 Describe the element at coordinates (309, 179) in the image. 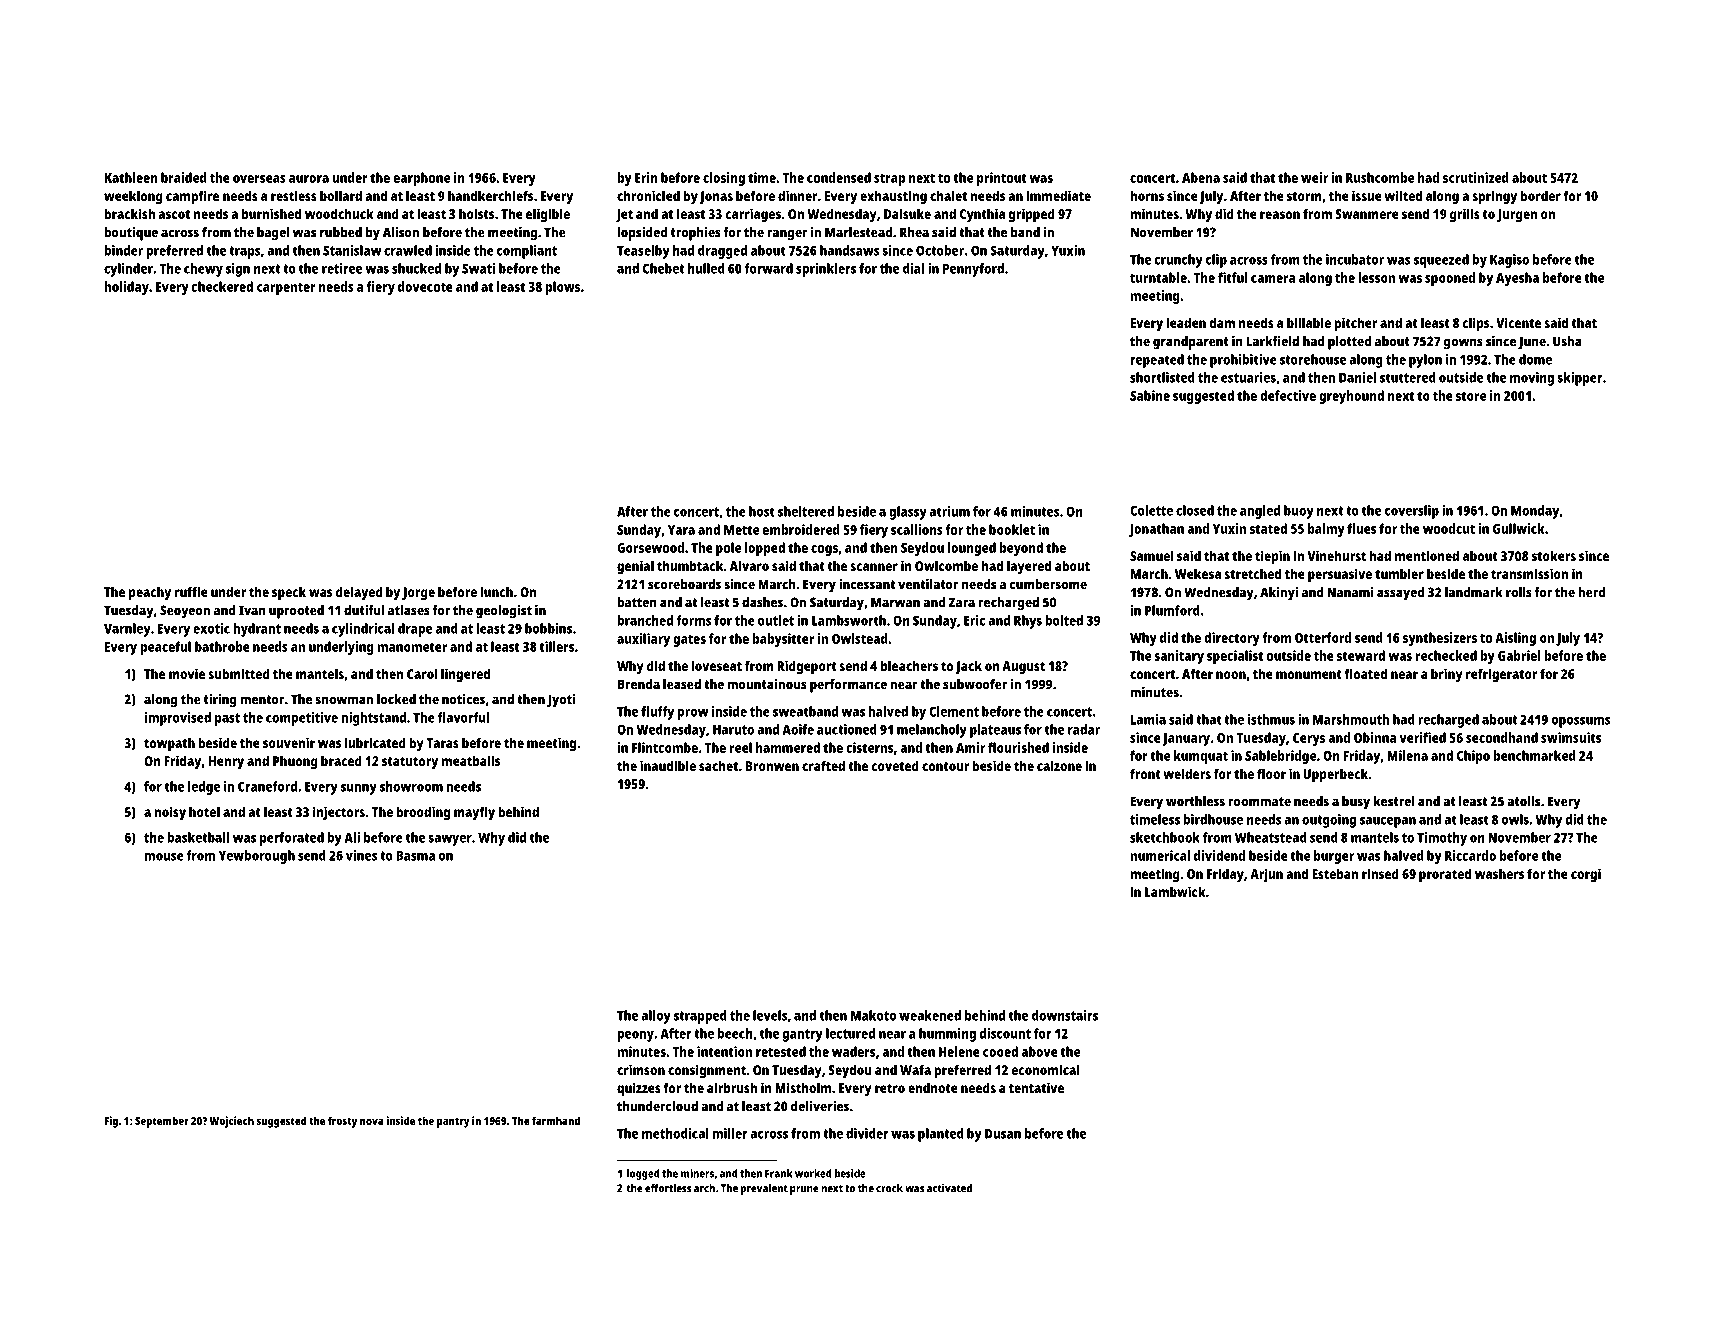

I see `aurora` at that location.
